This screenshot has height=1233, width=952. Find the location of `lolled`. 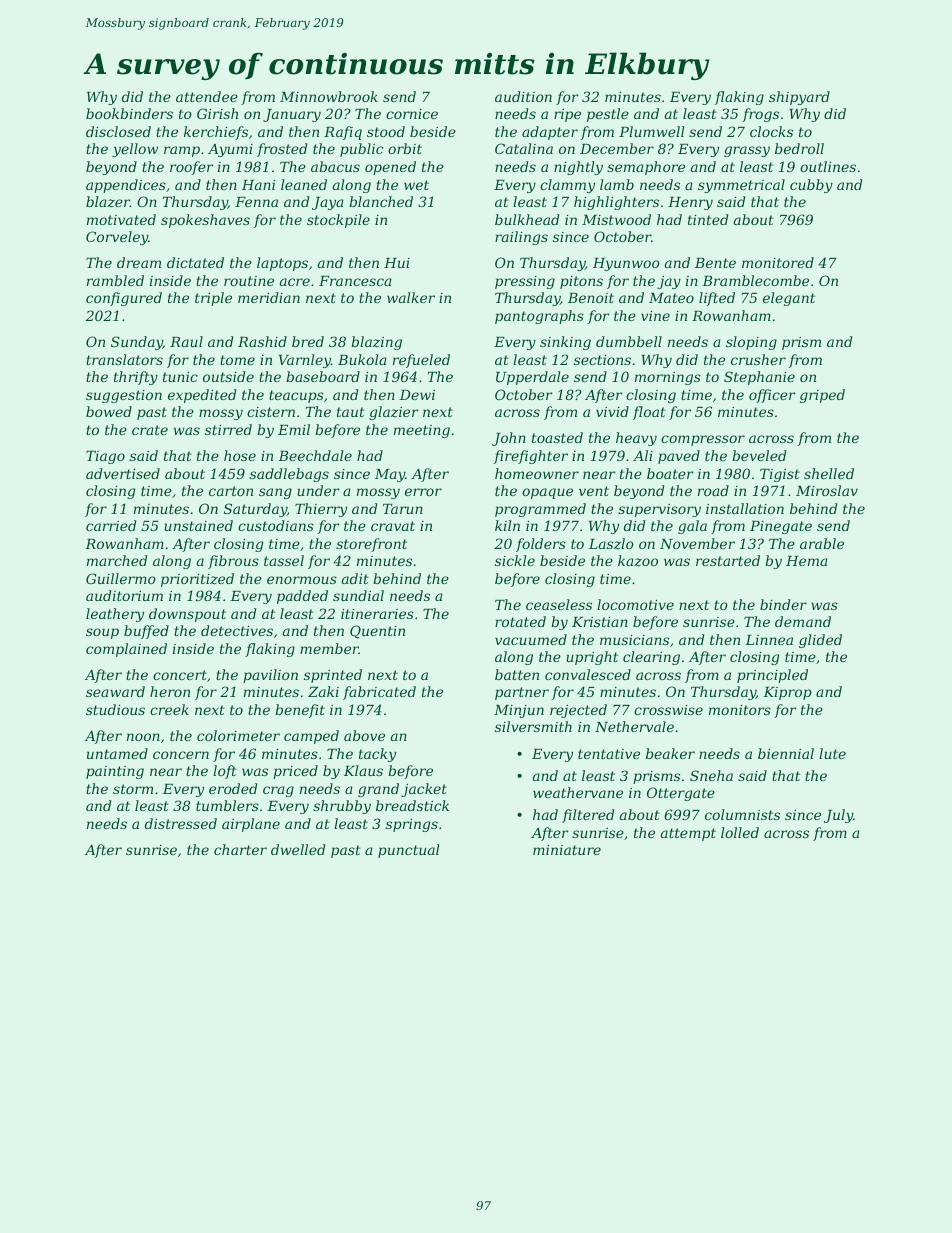

lolled is located at coordinates (740, 832).
